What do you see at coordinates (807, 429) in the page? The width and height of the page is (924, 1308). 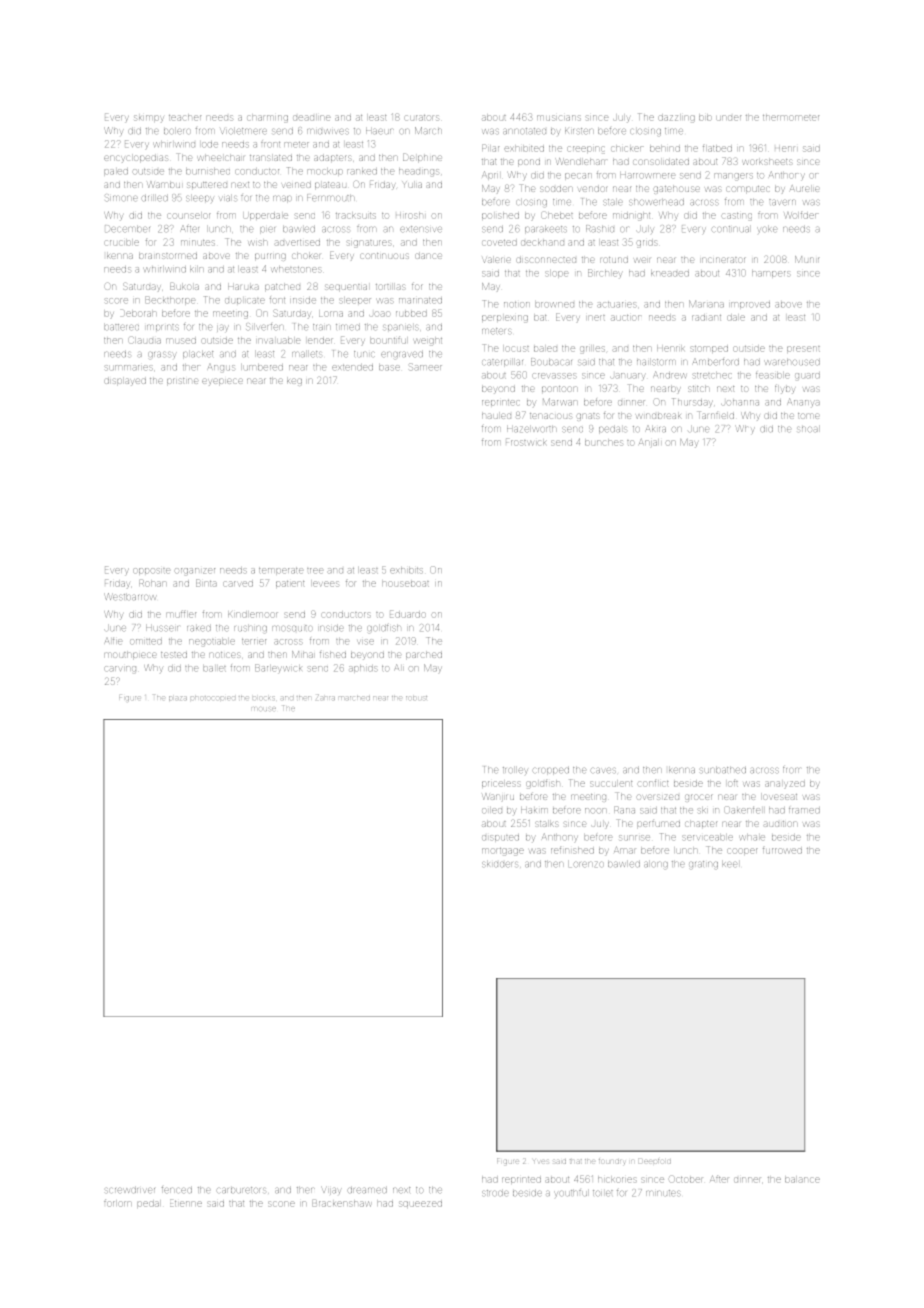 I see `shoal` at bounding box center [807, 429].
